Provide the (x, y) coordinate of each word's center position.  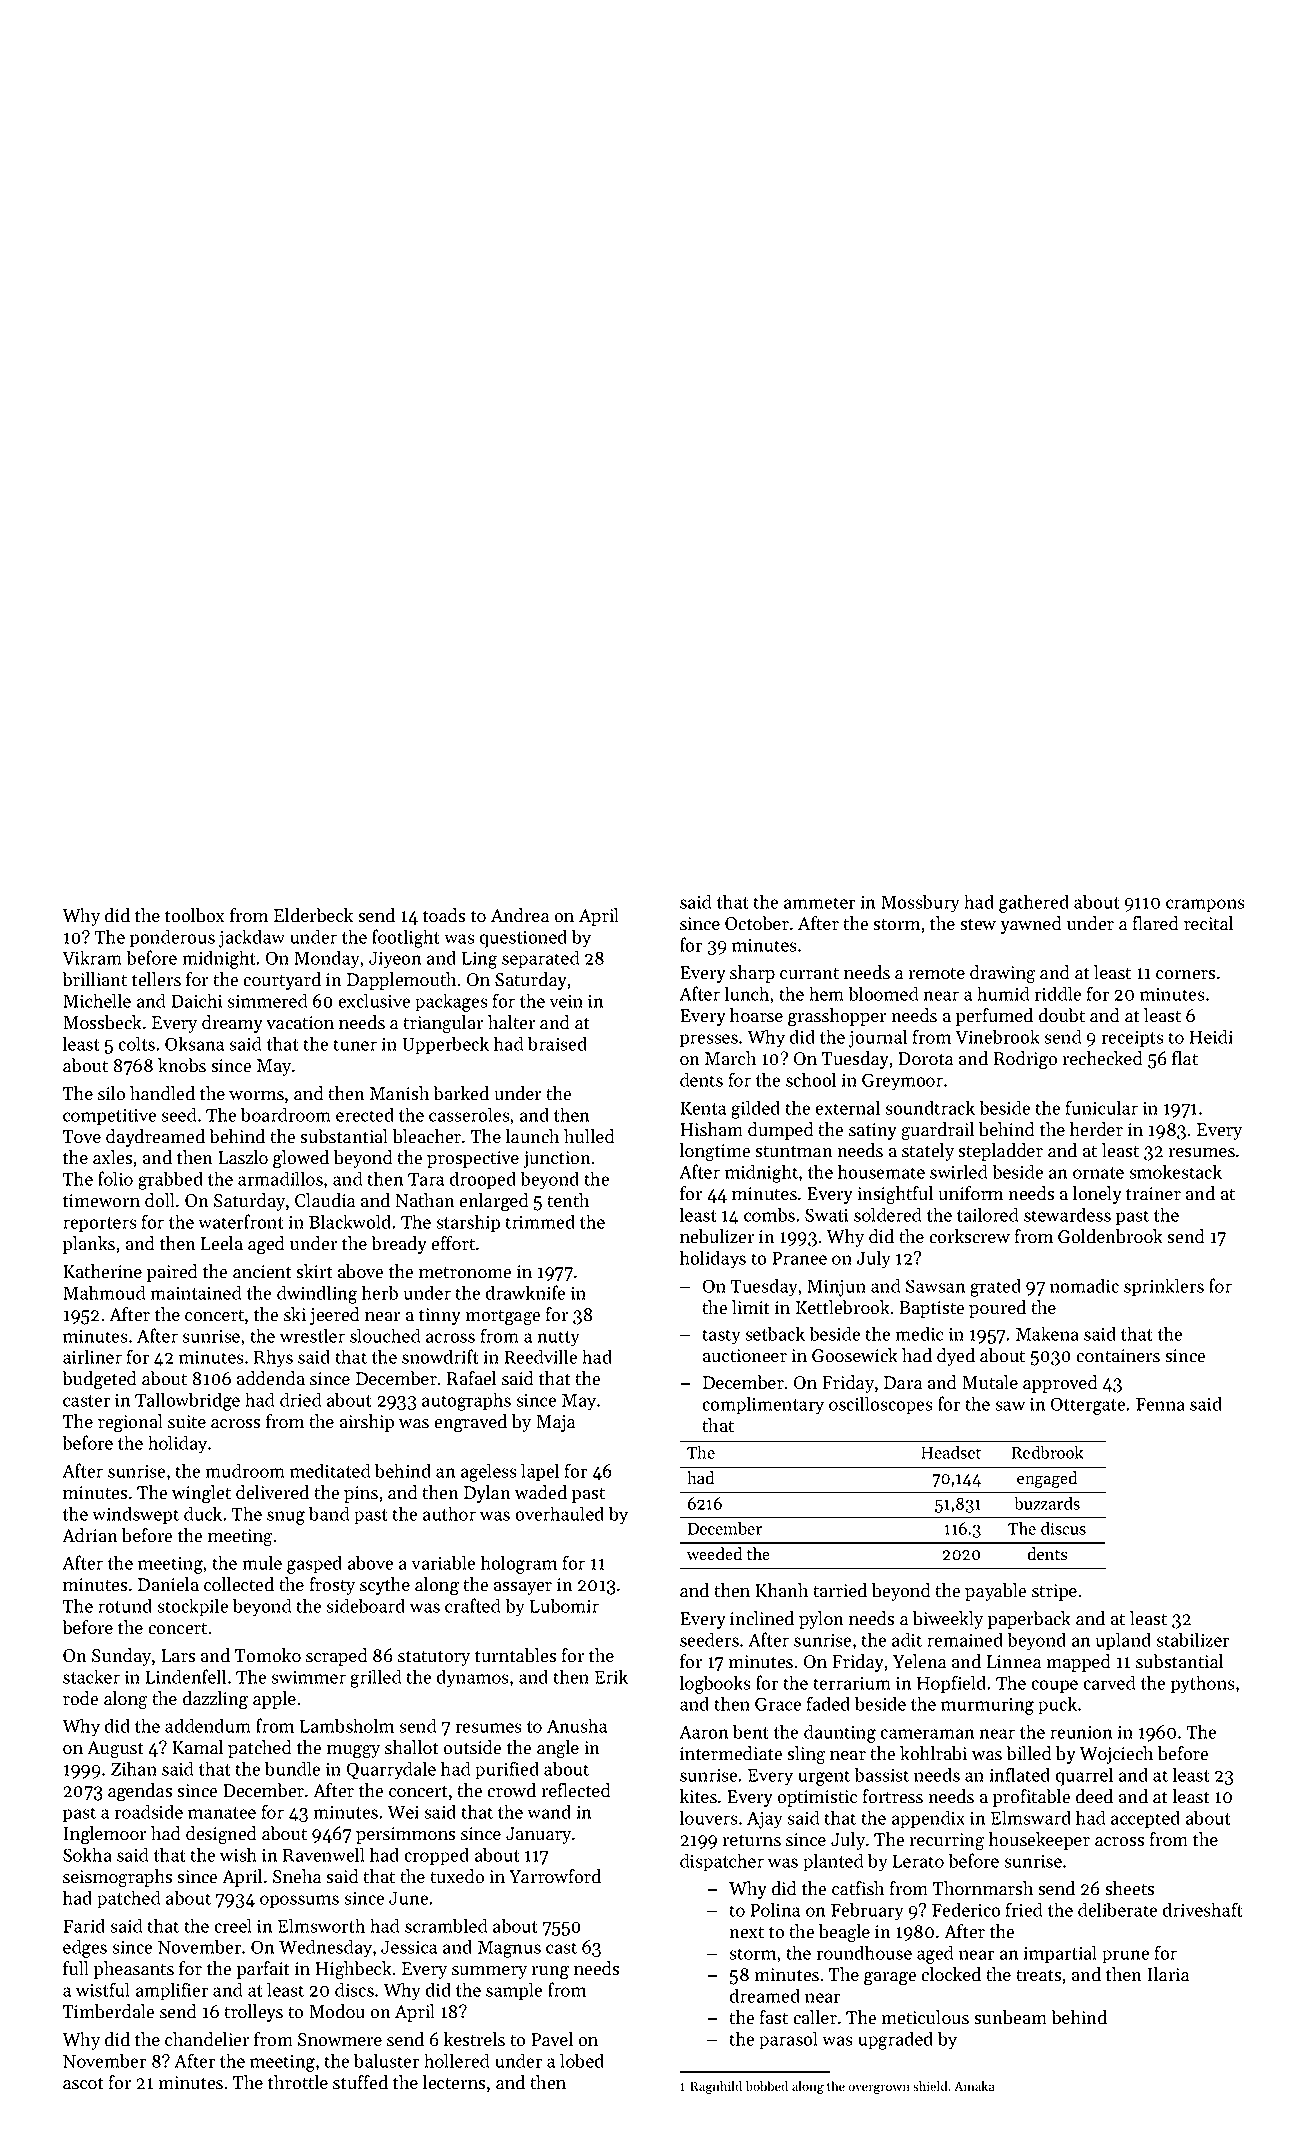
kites (698, 1796)
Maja (555, 1423)
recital (1208, 923)
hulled (589, 1136)
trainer (1153, 1194)
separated (541, 959)
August (115, 1750)
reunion (1081, 1732)
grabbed (170, 1180)
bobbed (767, 2086)
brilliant (94, 979)
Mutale (990, 1382)
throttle (298, 2082)
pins (361, 1494)
